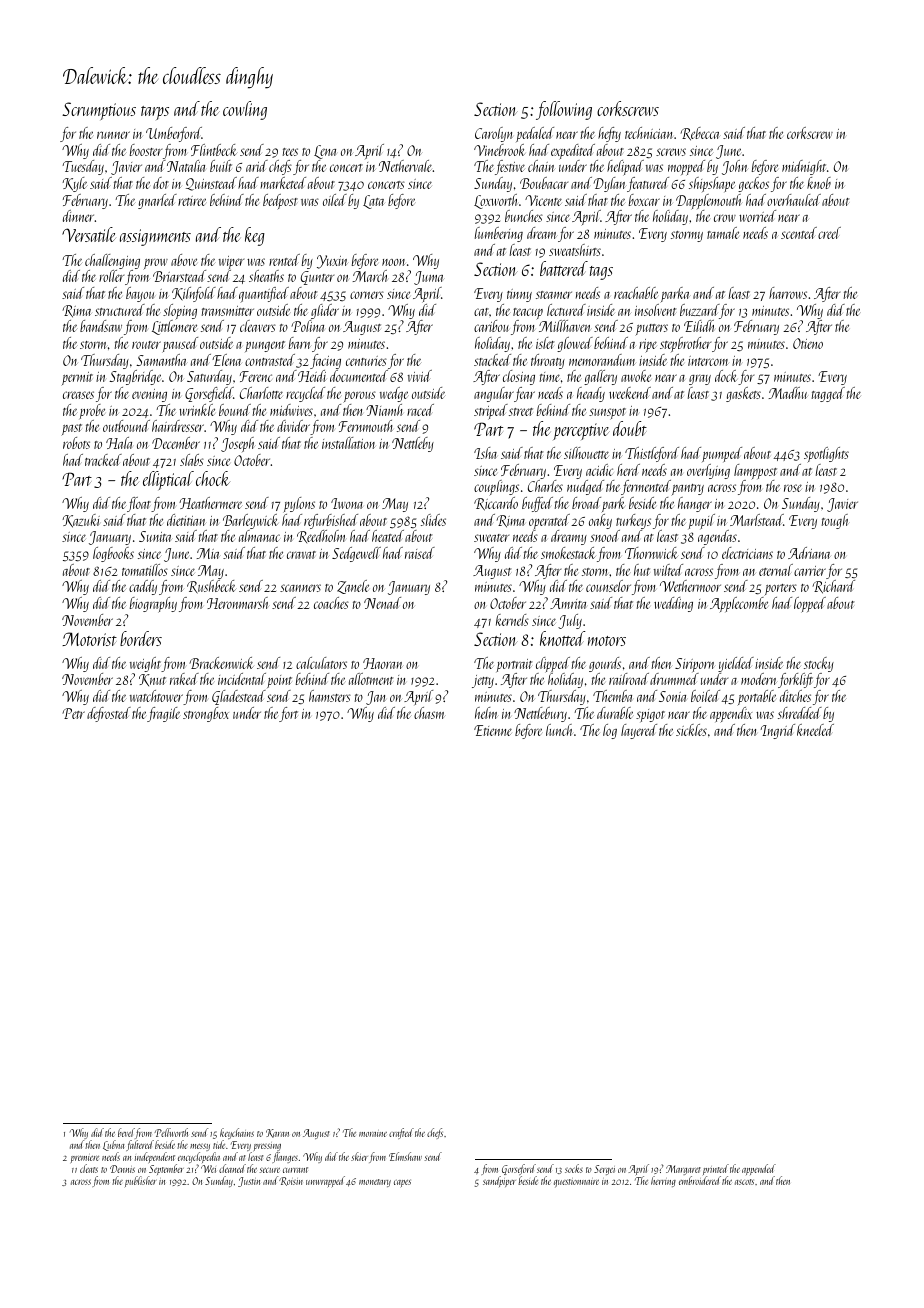  I want to click on bevel, so click(126, 1132).
